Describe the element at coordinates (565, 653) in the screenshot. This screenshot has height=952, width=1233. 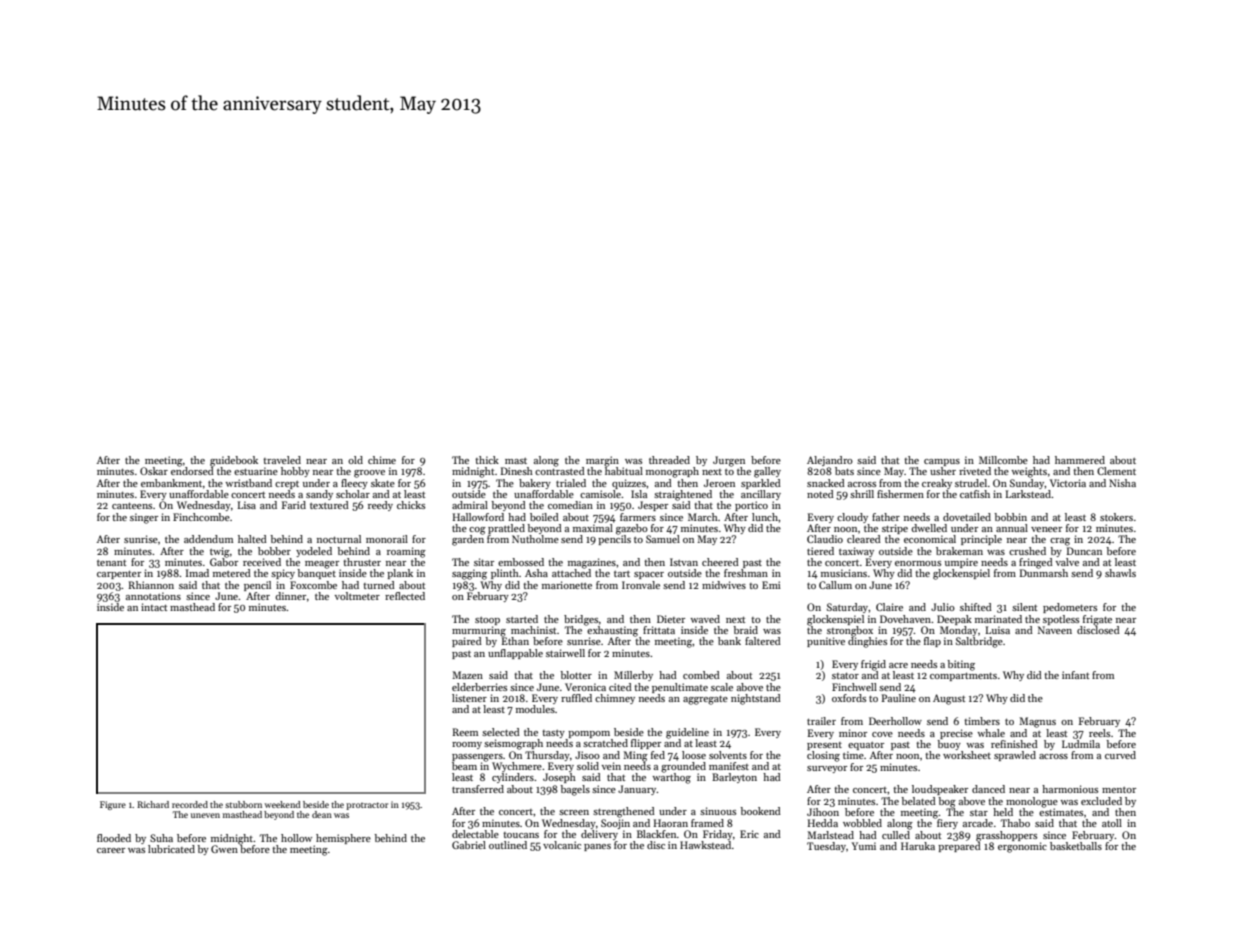
I see `stairwell` at that location.
